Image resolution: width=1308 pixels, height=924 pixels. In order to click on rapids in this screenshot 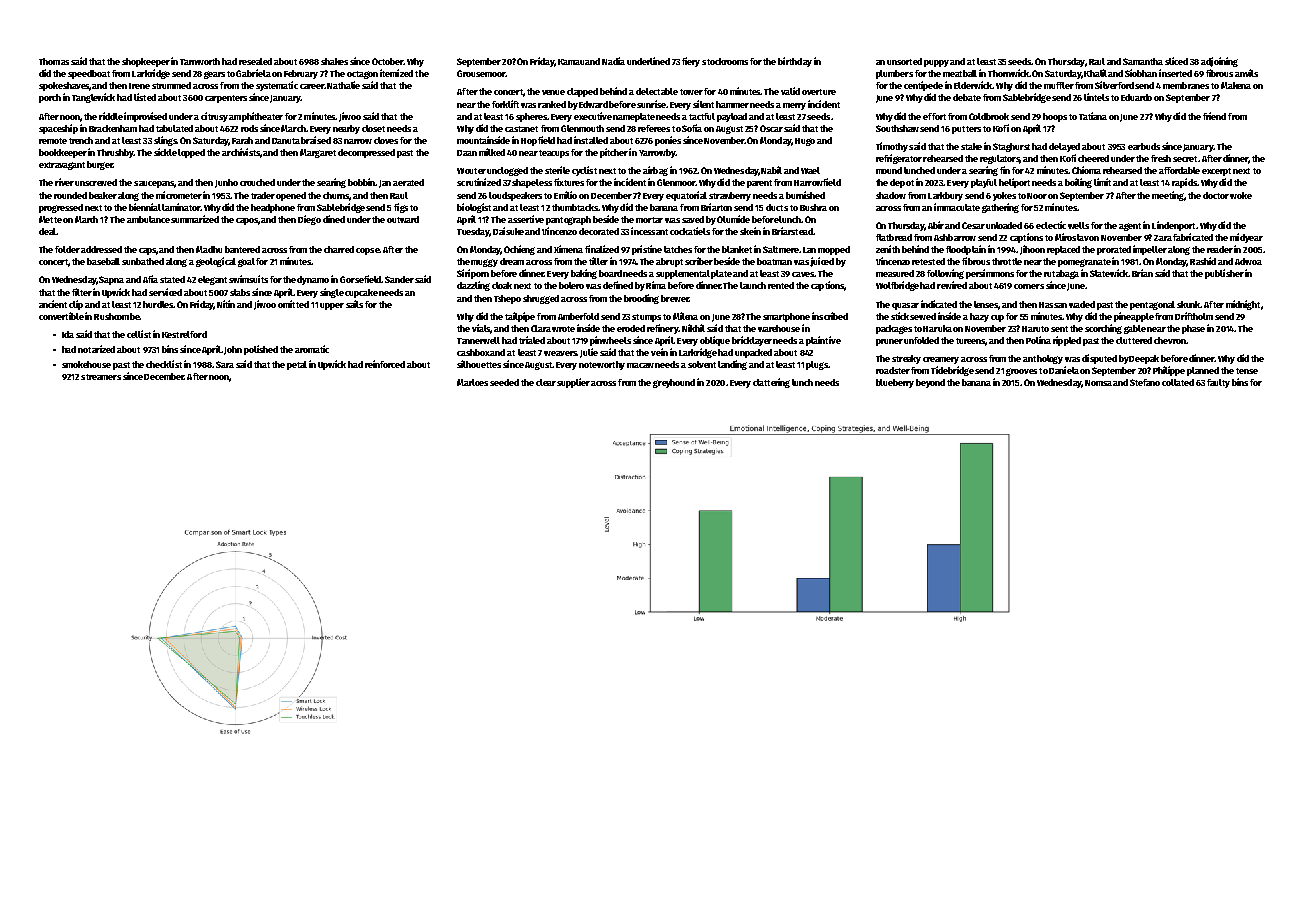, I will do `click(1184, 183)`.
